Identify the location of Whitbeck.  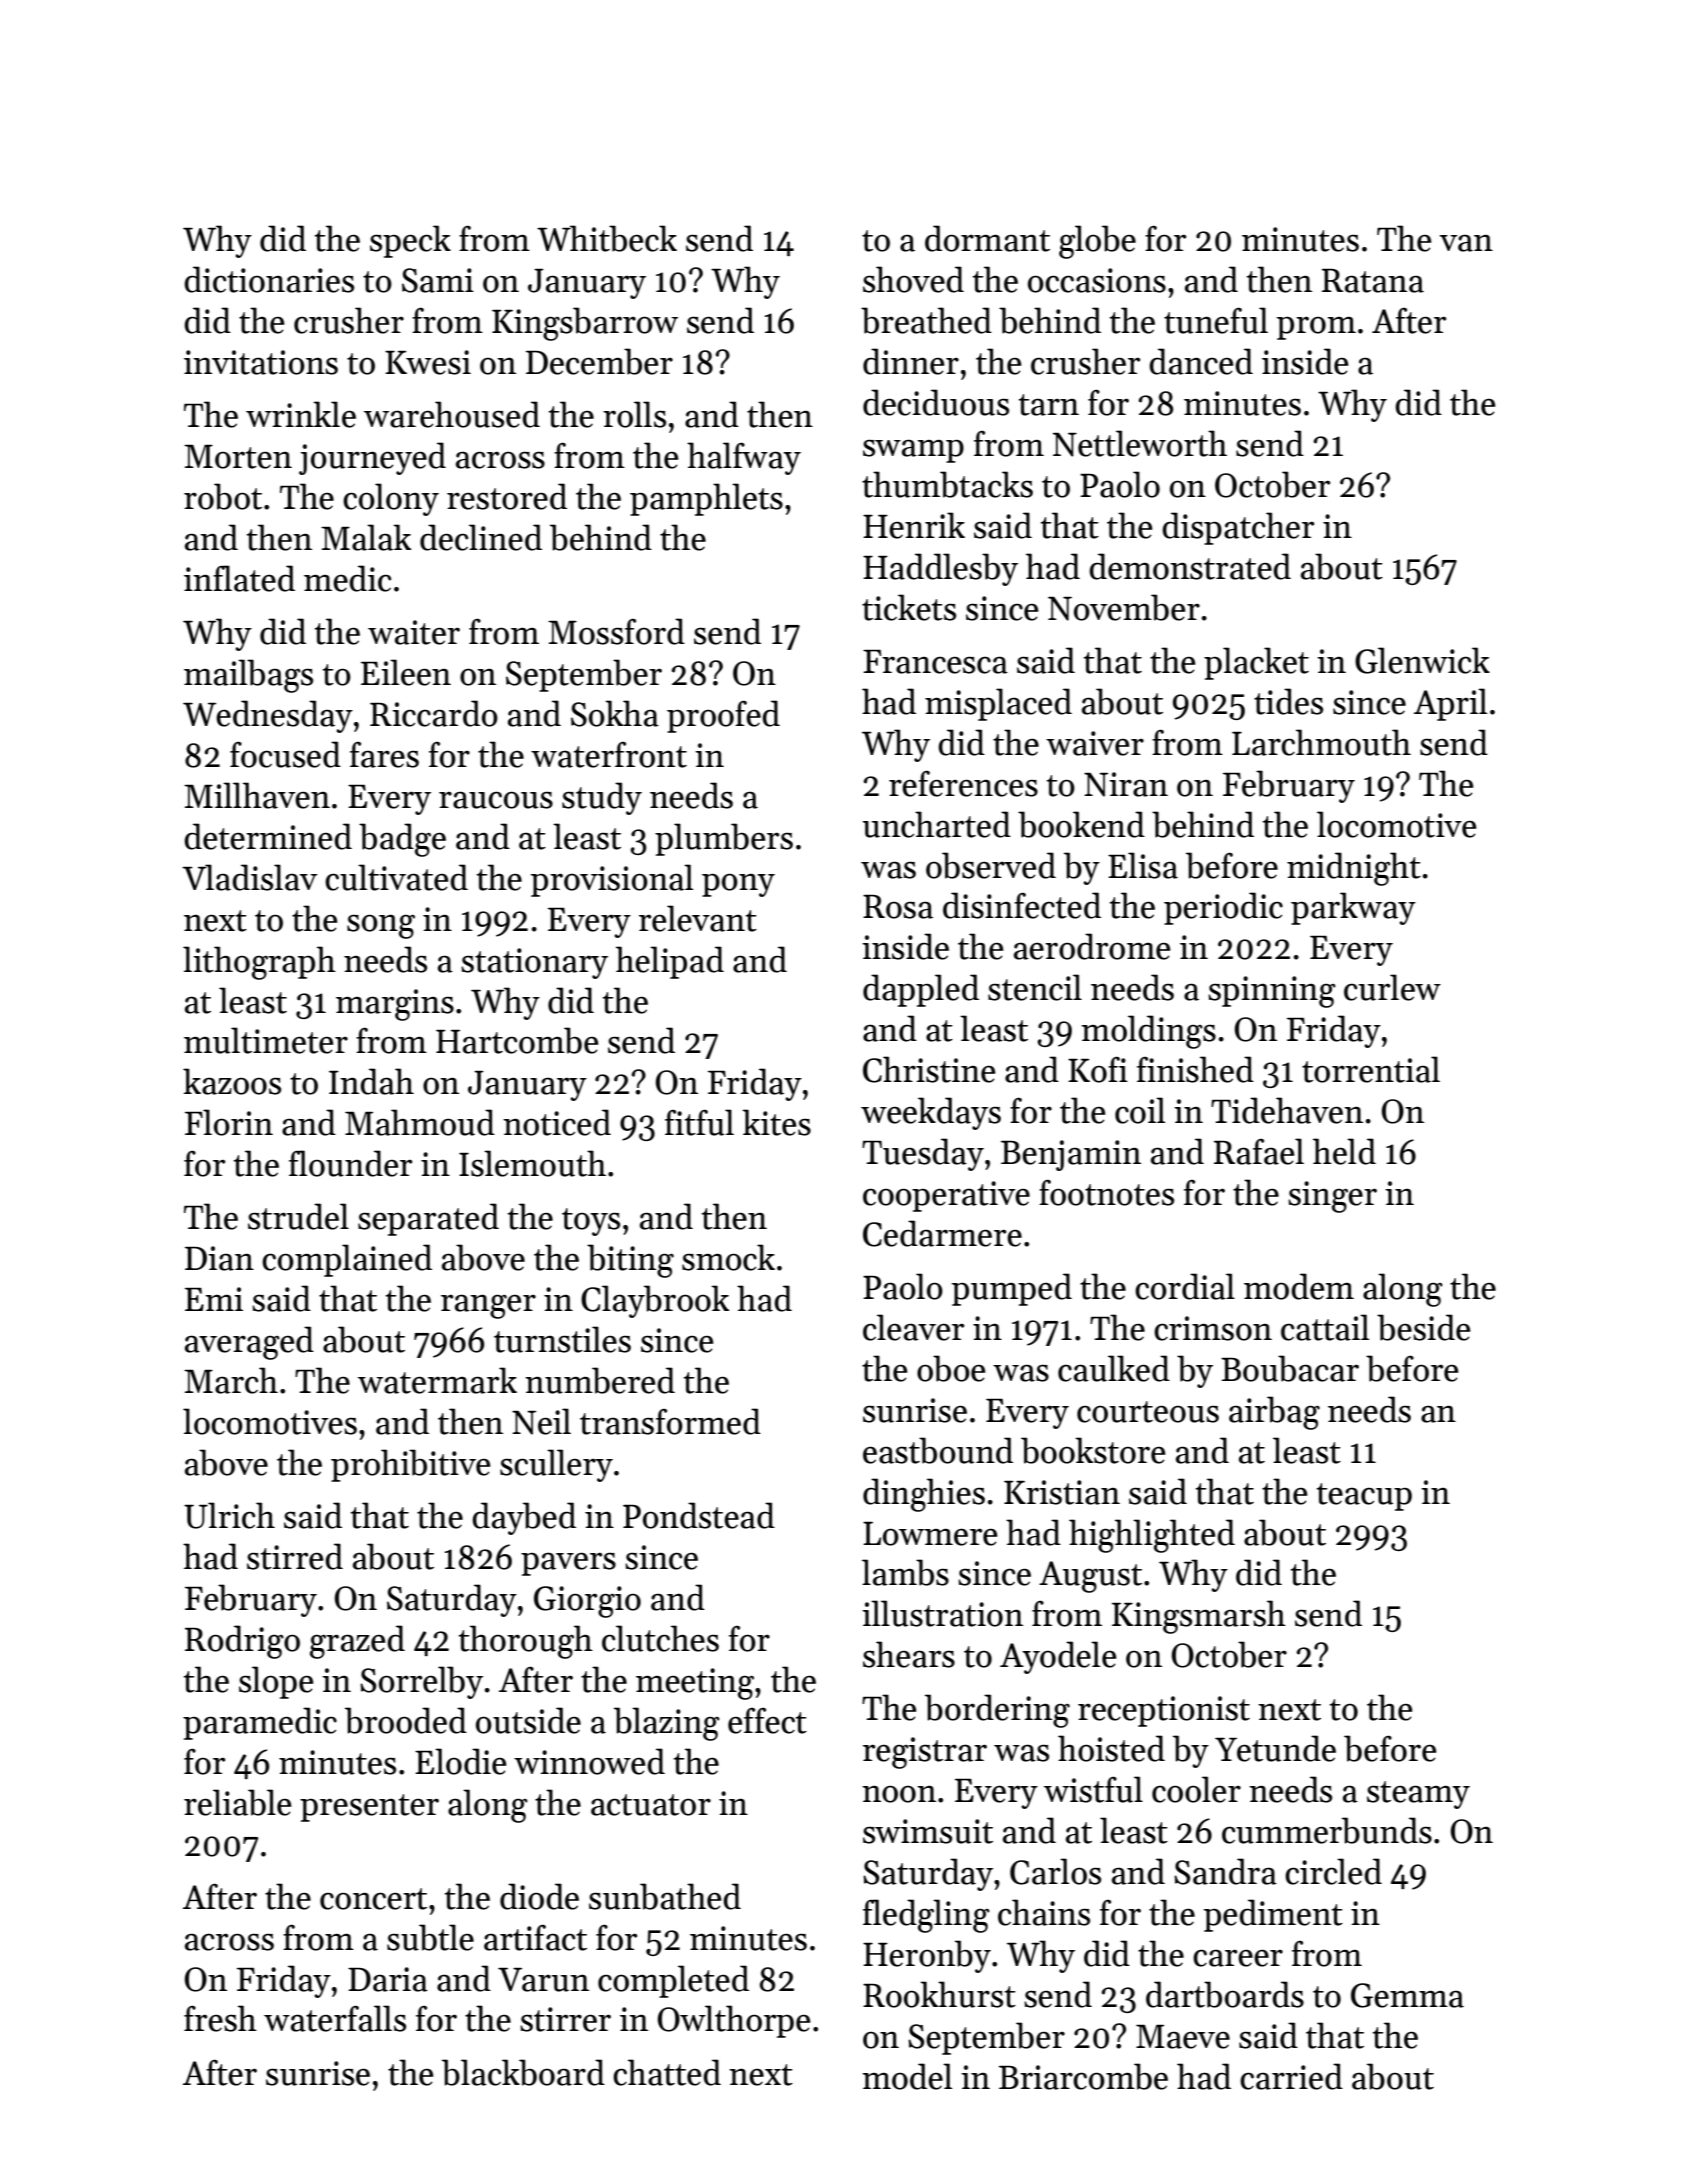
(607, 238).
